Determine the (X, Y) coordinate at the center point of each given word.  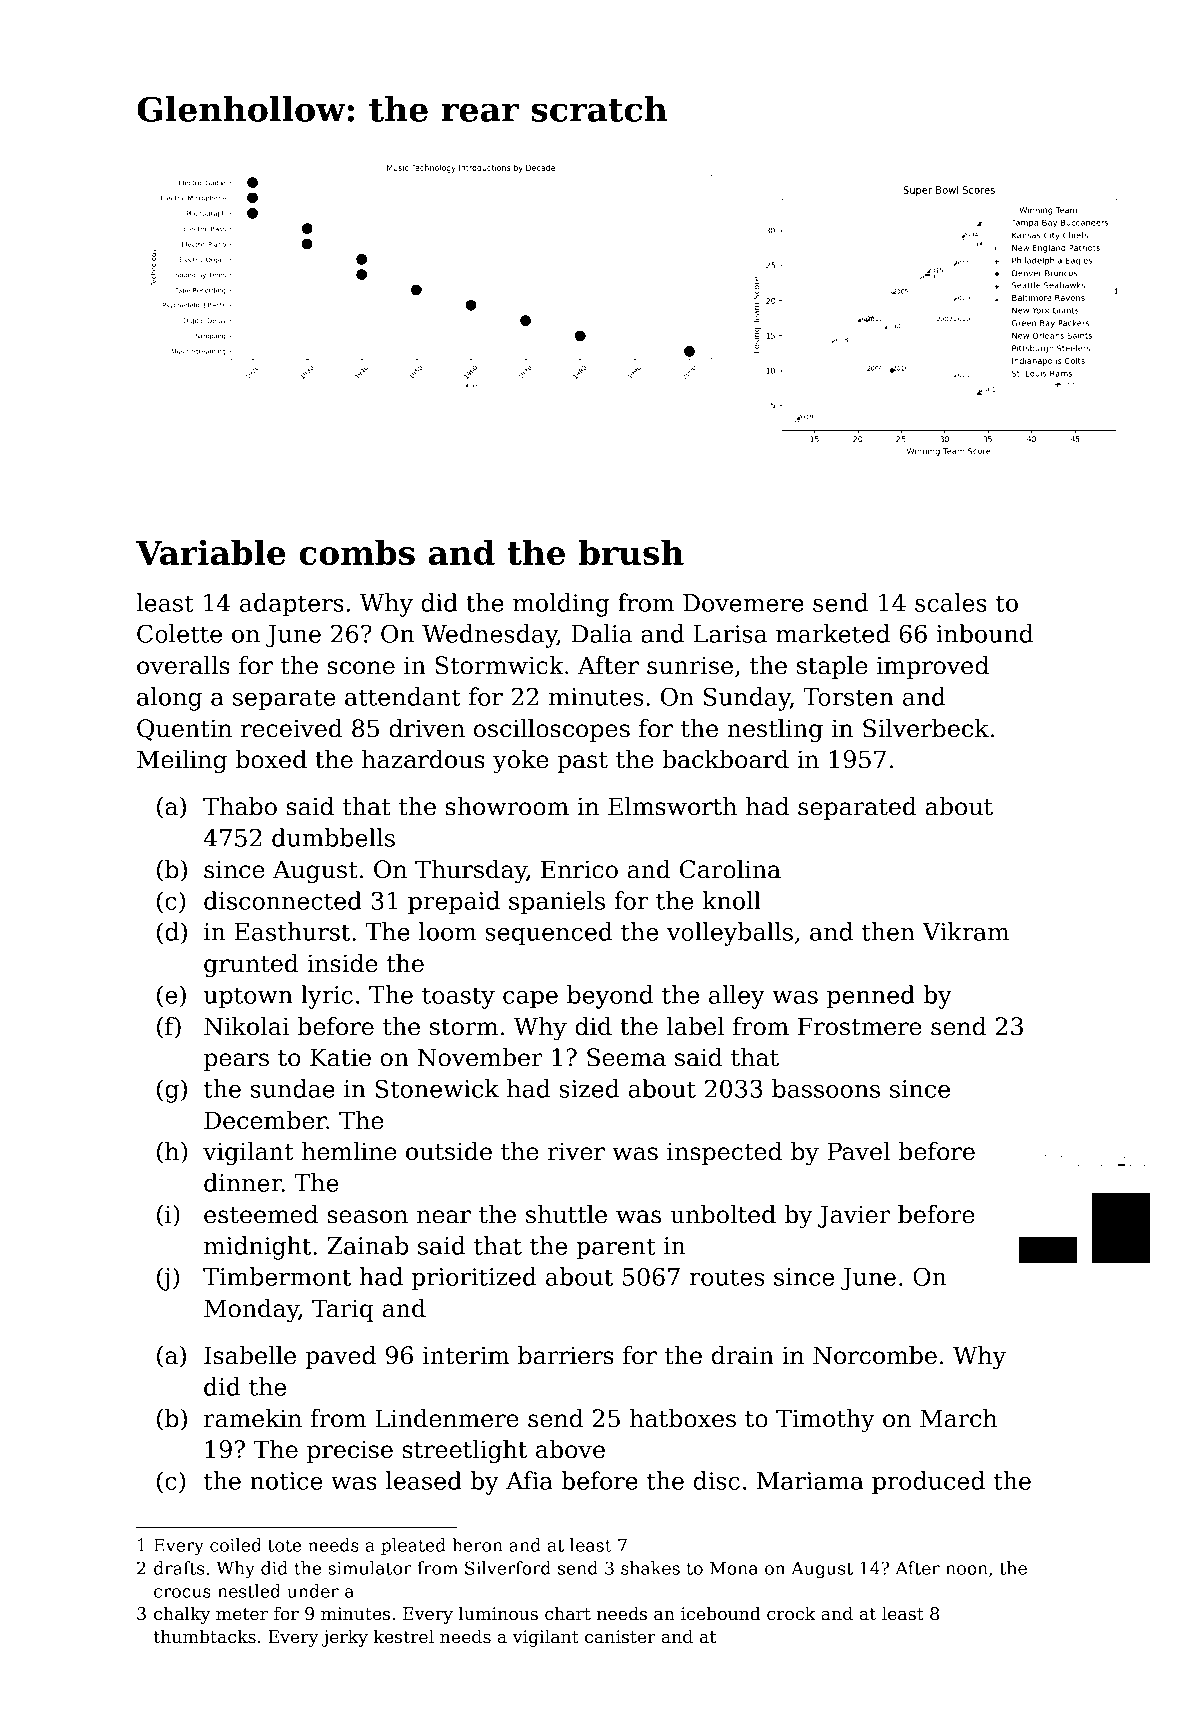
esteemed (261, 1214)
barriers (566, 1355)
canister (620, 1637)
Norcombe (875, 1355)
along (169, 699)
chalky (182, 1615)
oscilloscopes (552, 730)
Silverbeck (926, 728)
